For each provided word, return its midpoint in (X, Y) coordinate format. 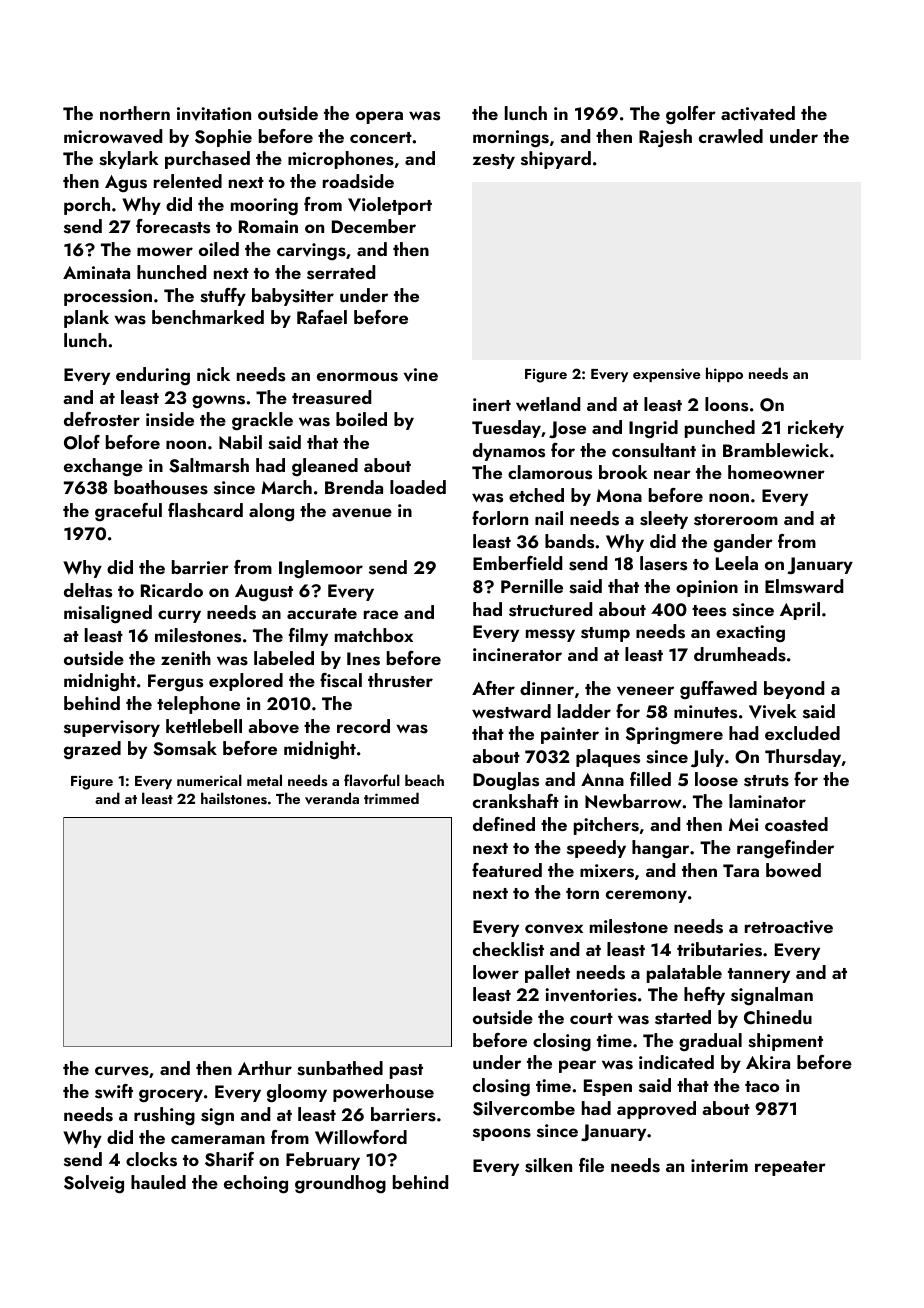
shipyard (556, 160)
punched (720, 429)
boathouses (161, 487)
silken (548, 1165)
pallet (547, 974)
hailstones (234, 798)
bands (569, 541)
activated (758, 113)
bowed (793, 870)
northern (135, 113)
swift (114, 1091)
